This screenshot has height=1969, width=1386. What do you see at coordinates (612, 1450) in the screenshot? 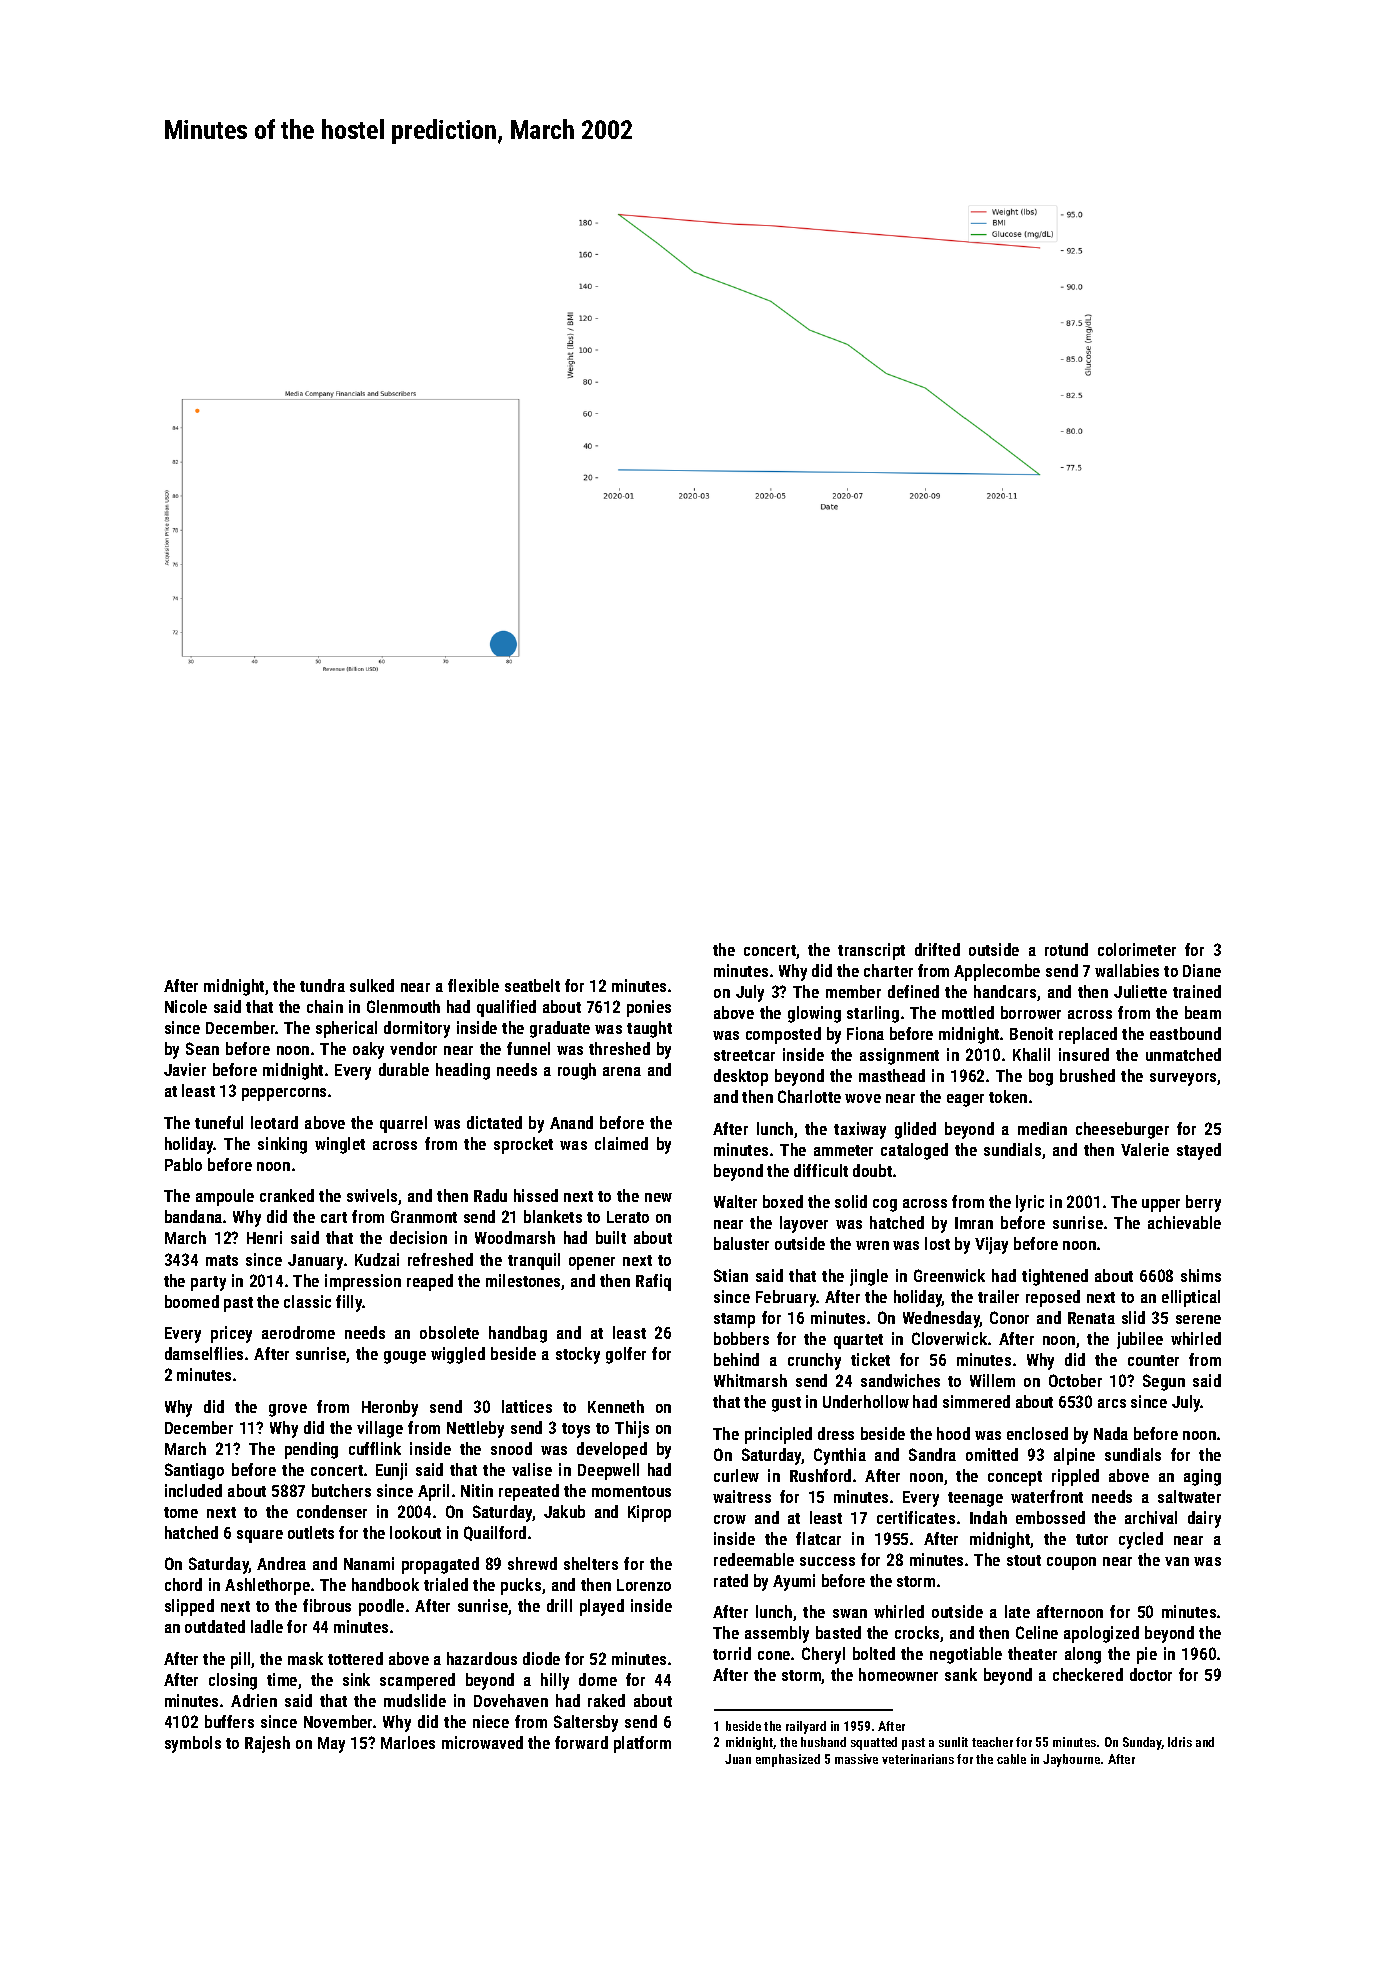
I see `developed` at bounding box center [612, 1450].
